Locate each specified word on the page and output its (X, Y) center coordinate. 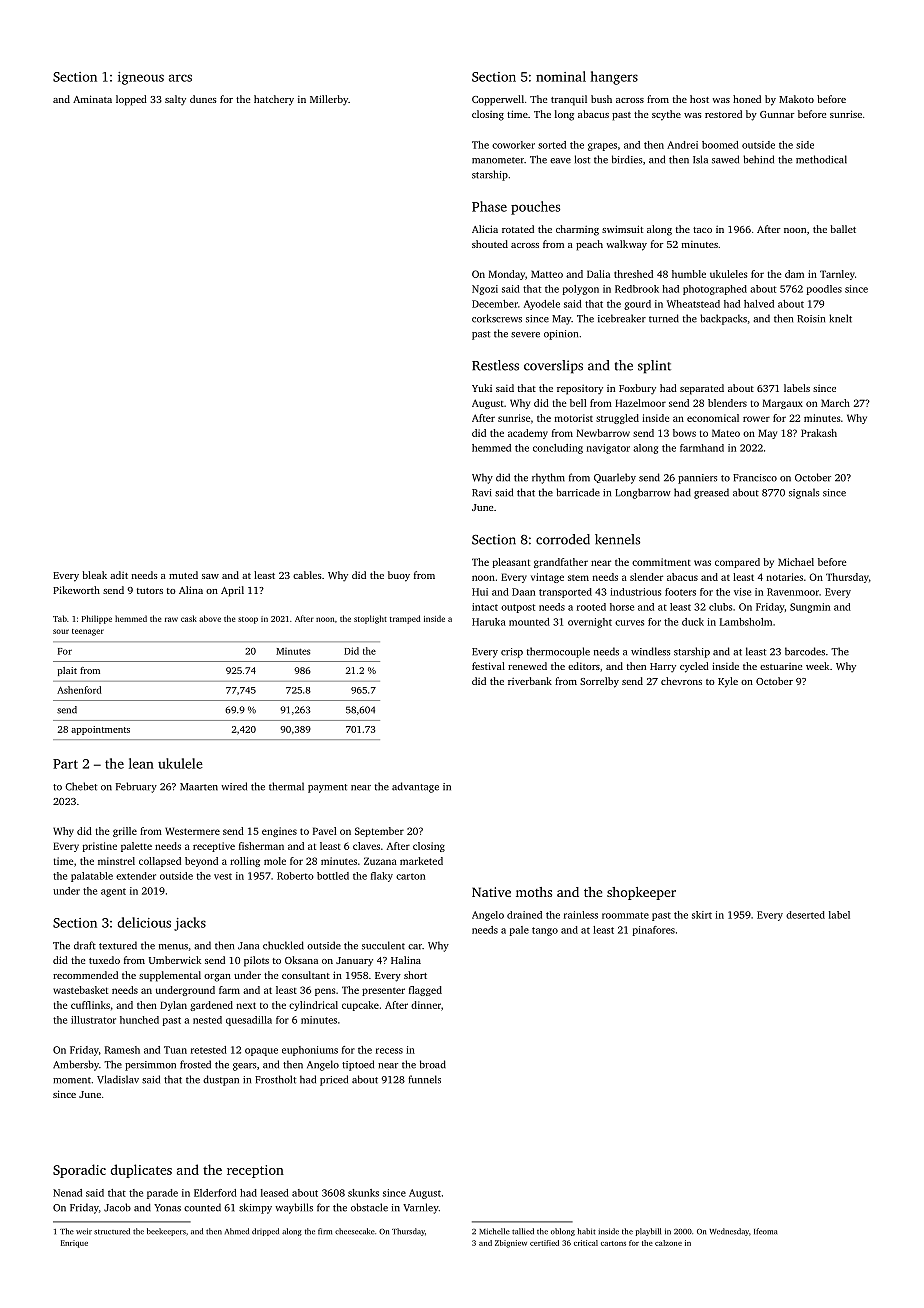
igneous (141, 78)
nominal (561, 76)
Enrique (74, 1244)
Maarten (199, 787)
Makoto (796, 99)
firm (325, 1231)
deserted (805, 915)
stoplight (370, 619)
